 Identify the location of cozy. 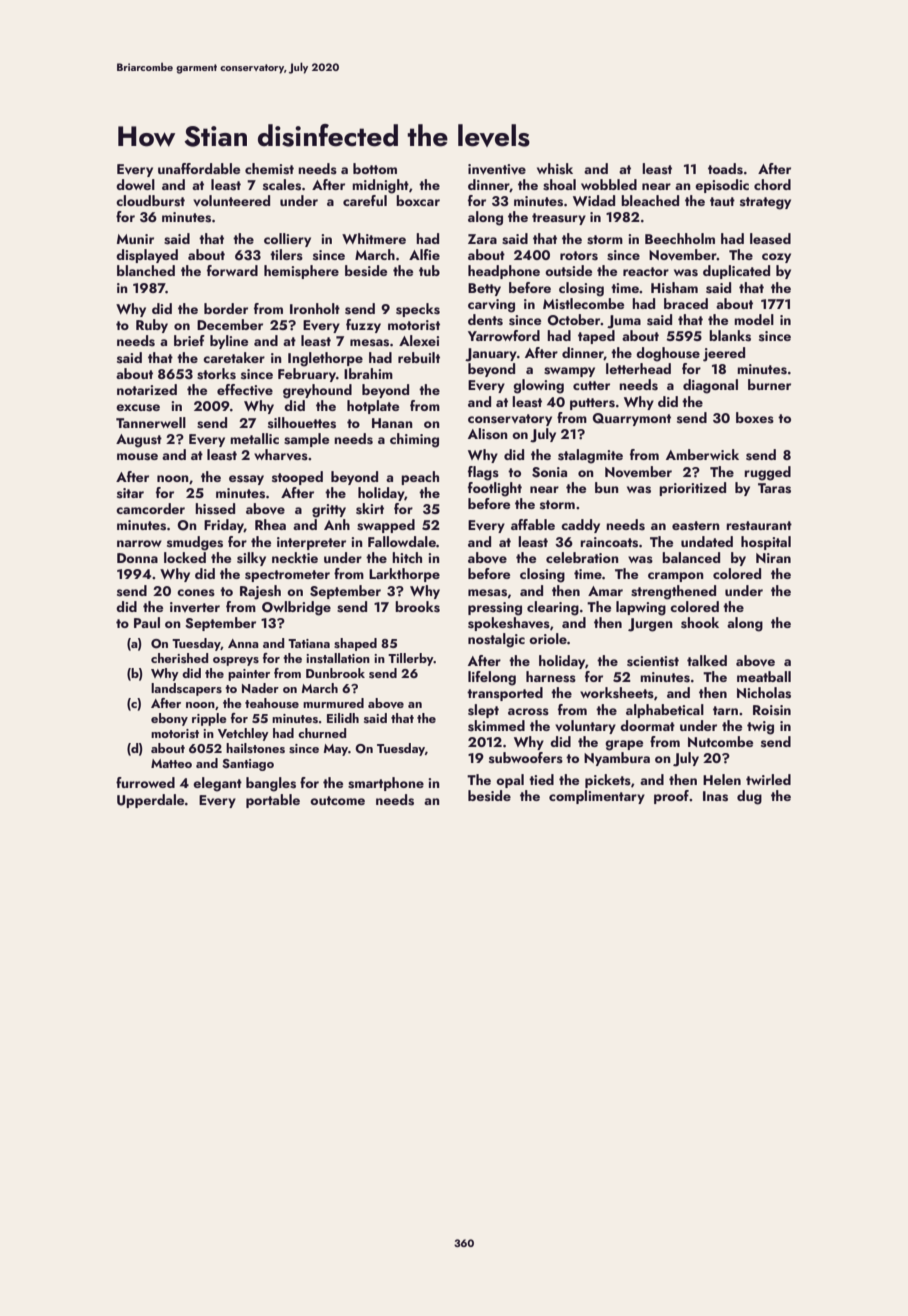
(776, 258).
